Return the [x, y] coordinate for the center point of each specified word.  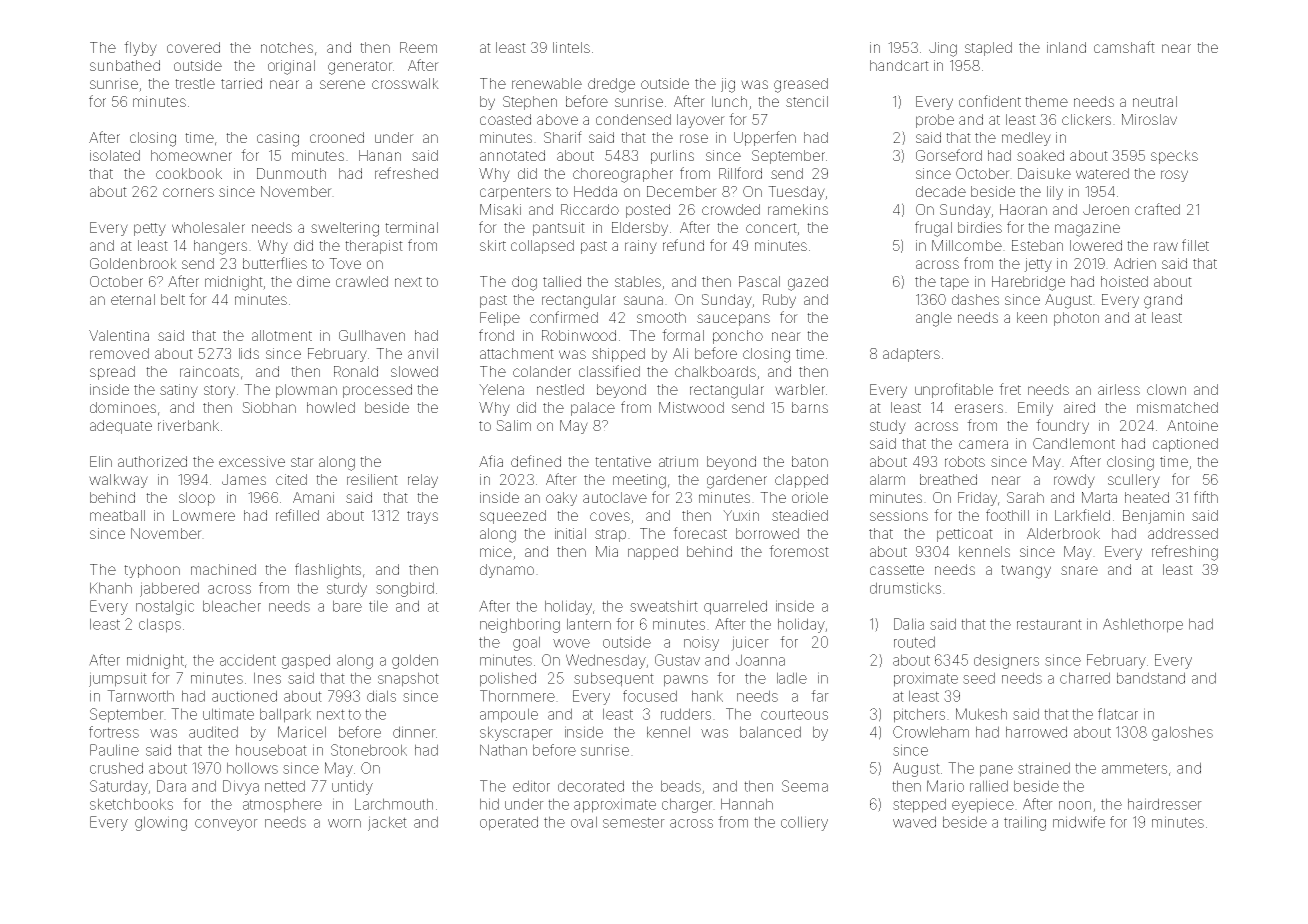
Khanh [111, 588]
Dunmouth [291, 173]
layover [701, 121]
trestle [195, 83]
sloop [197, 499]
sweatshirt [664, 606]
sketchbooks [131, 804]
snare [1079, 570]
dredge [611, 85]
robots [965, 461]
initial [570, 533]
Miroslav [1149, 119]
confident [990, 101]
